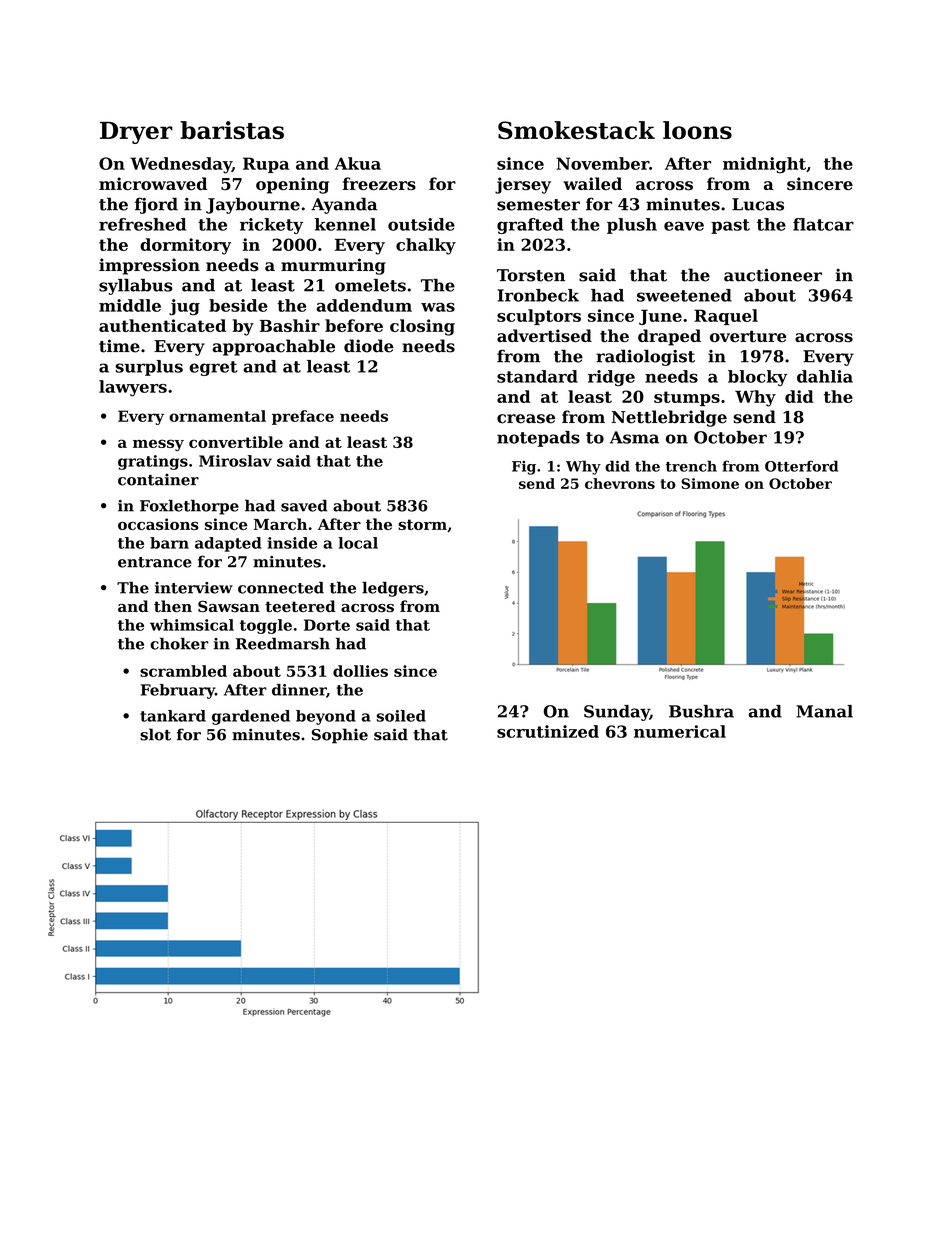 Image resolution: width=952 pixels, height=1233 pixels. What do you see at coordinates (136, 133) in the page?
I see `Dryer` at bounding box center [136, 133].
